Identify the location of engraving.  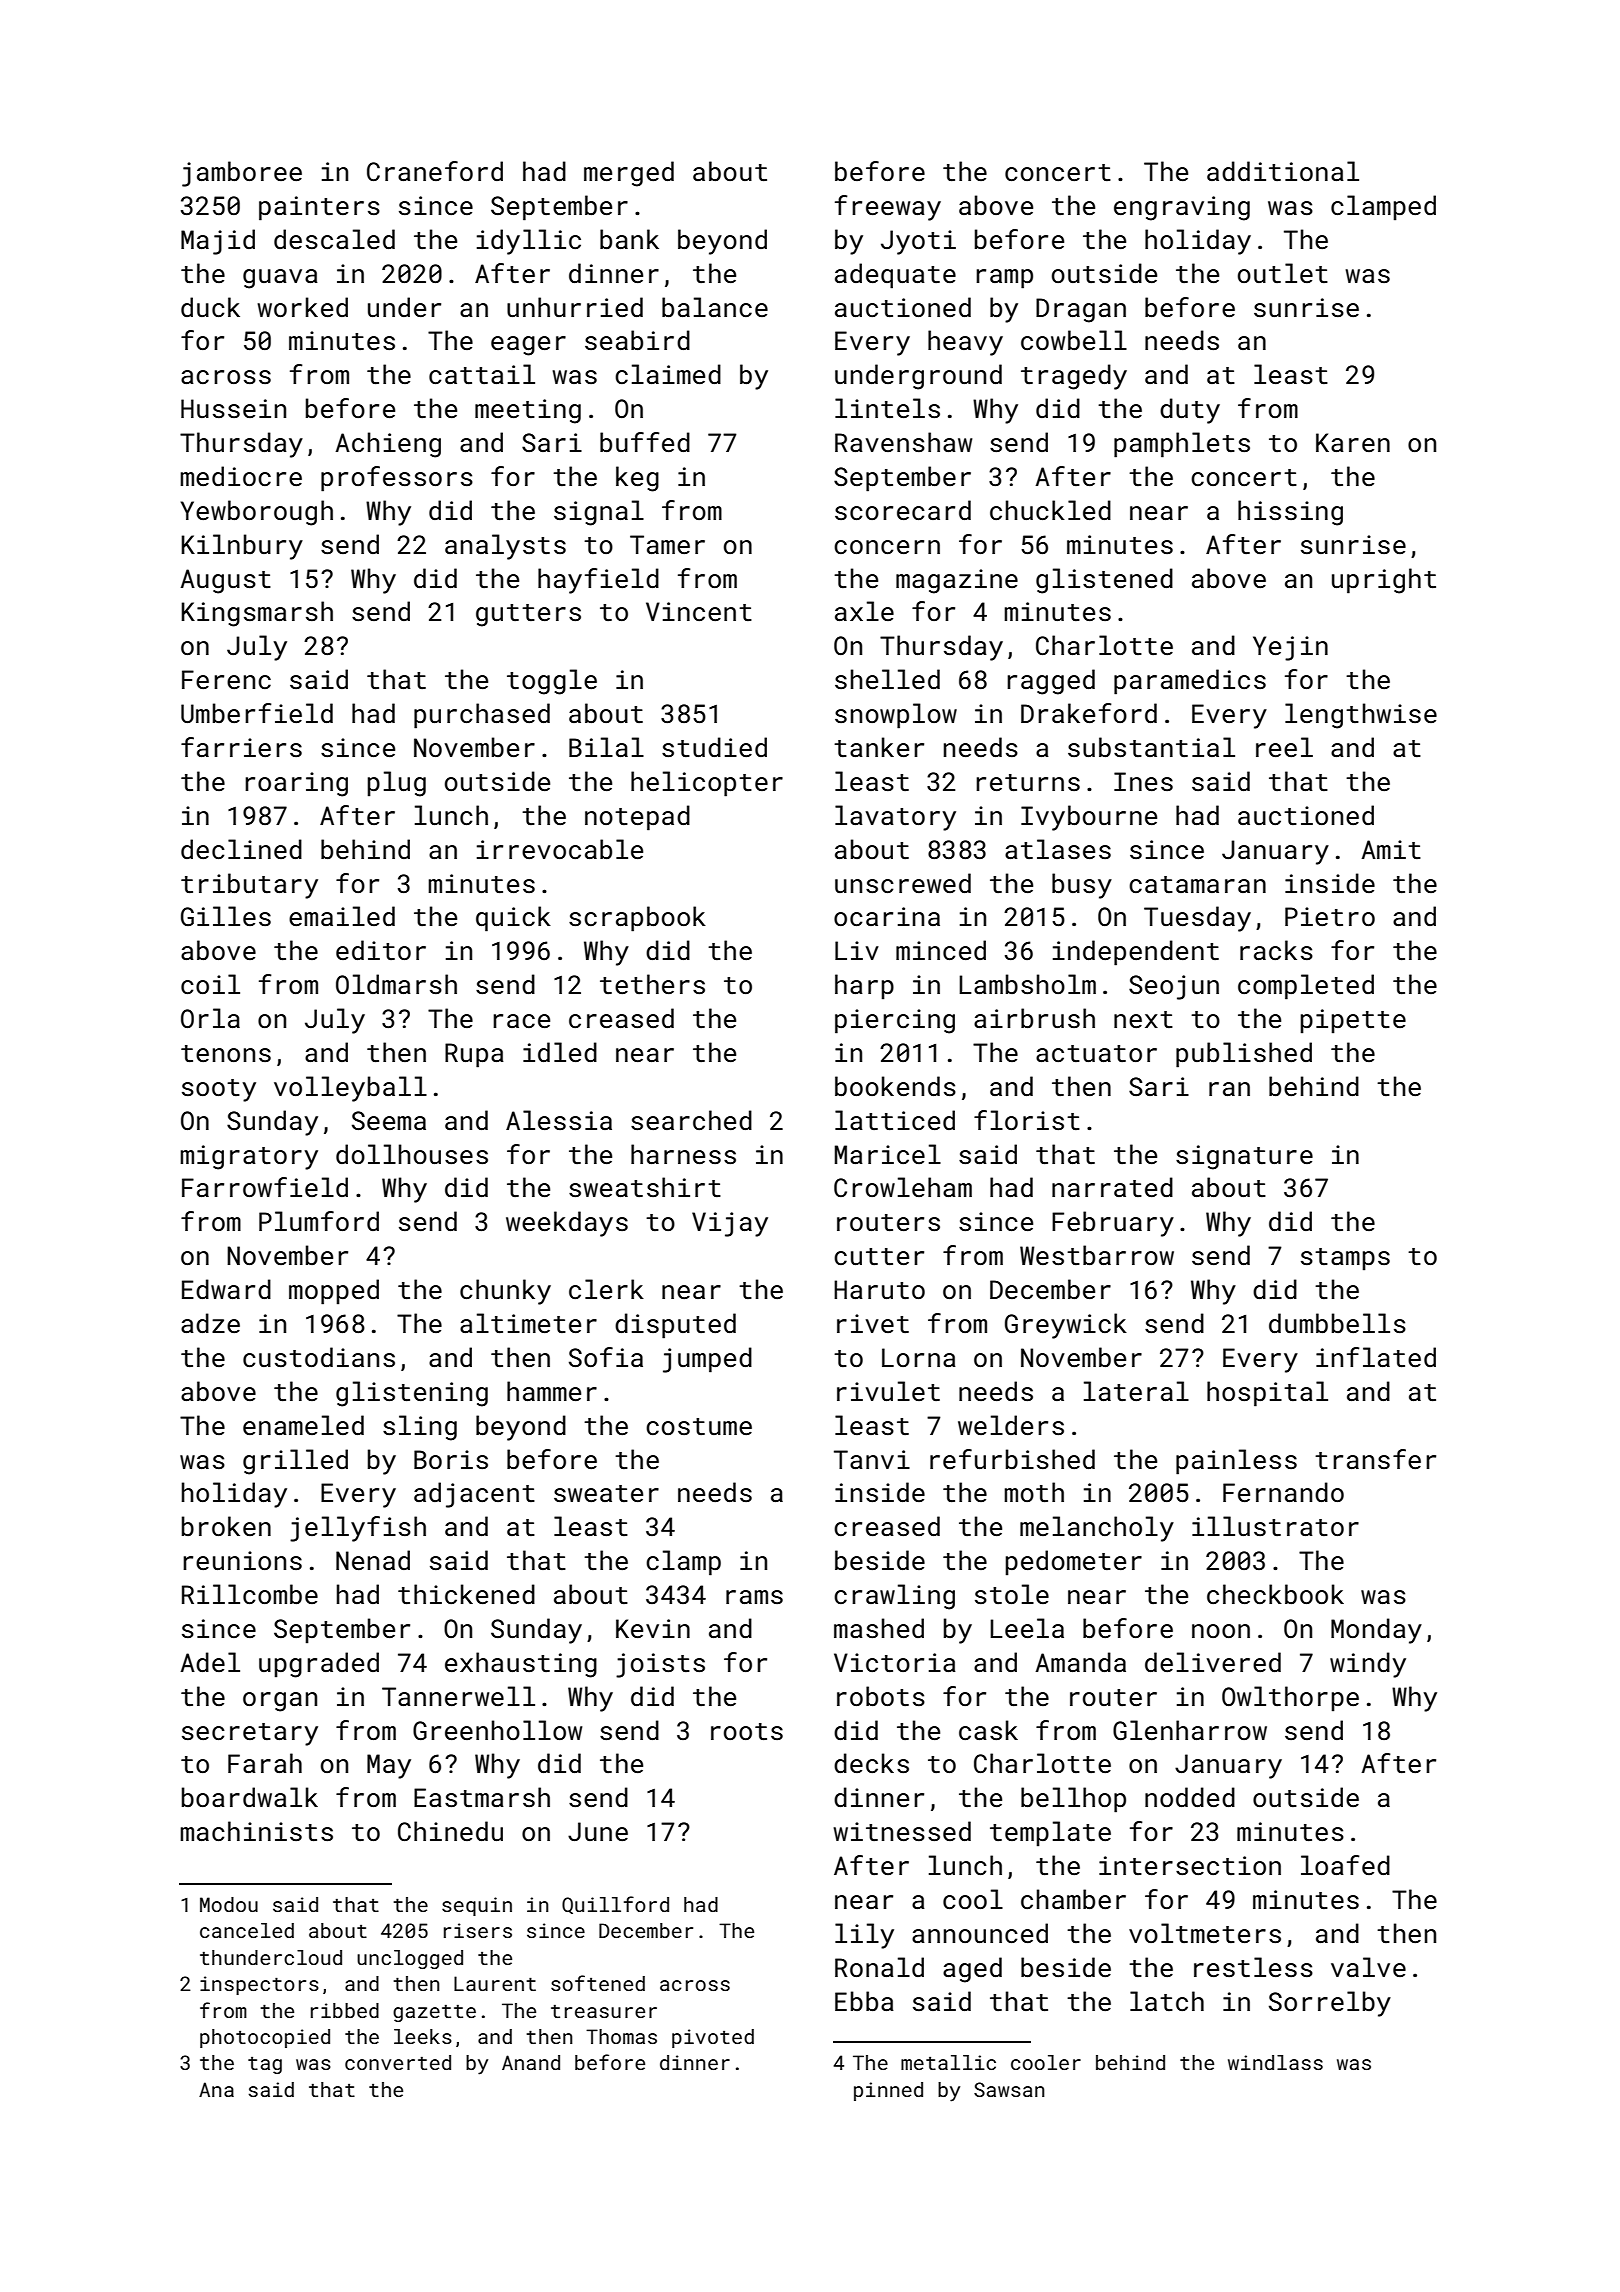
(1182, 208).
